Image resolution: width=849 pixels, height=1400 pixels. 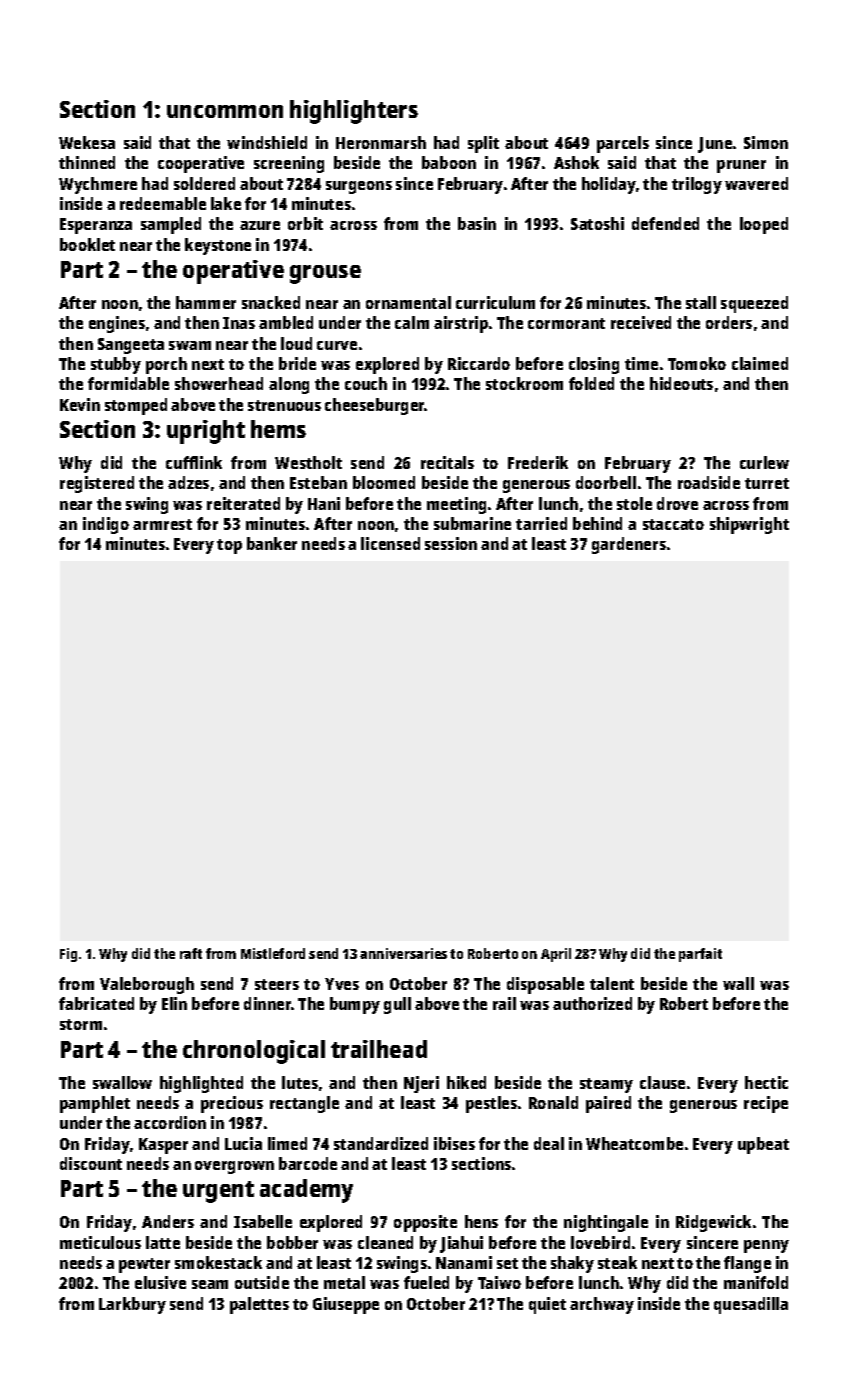 I want to click on booklet, so click(x=87, y=244).
